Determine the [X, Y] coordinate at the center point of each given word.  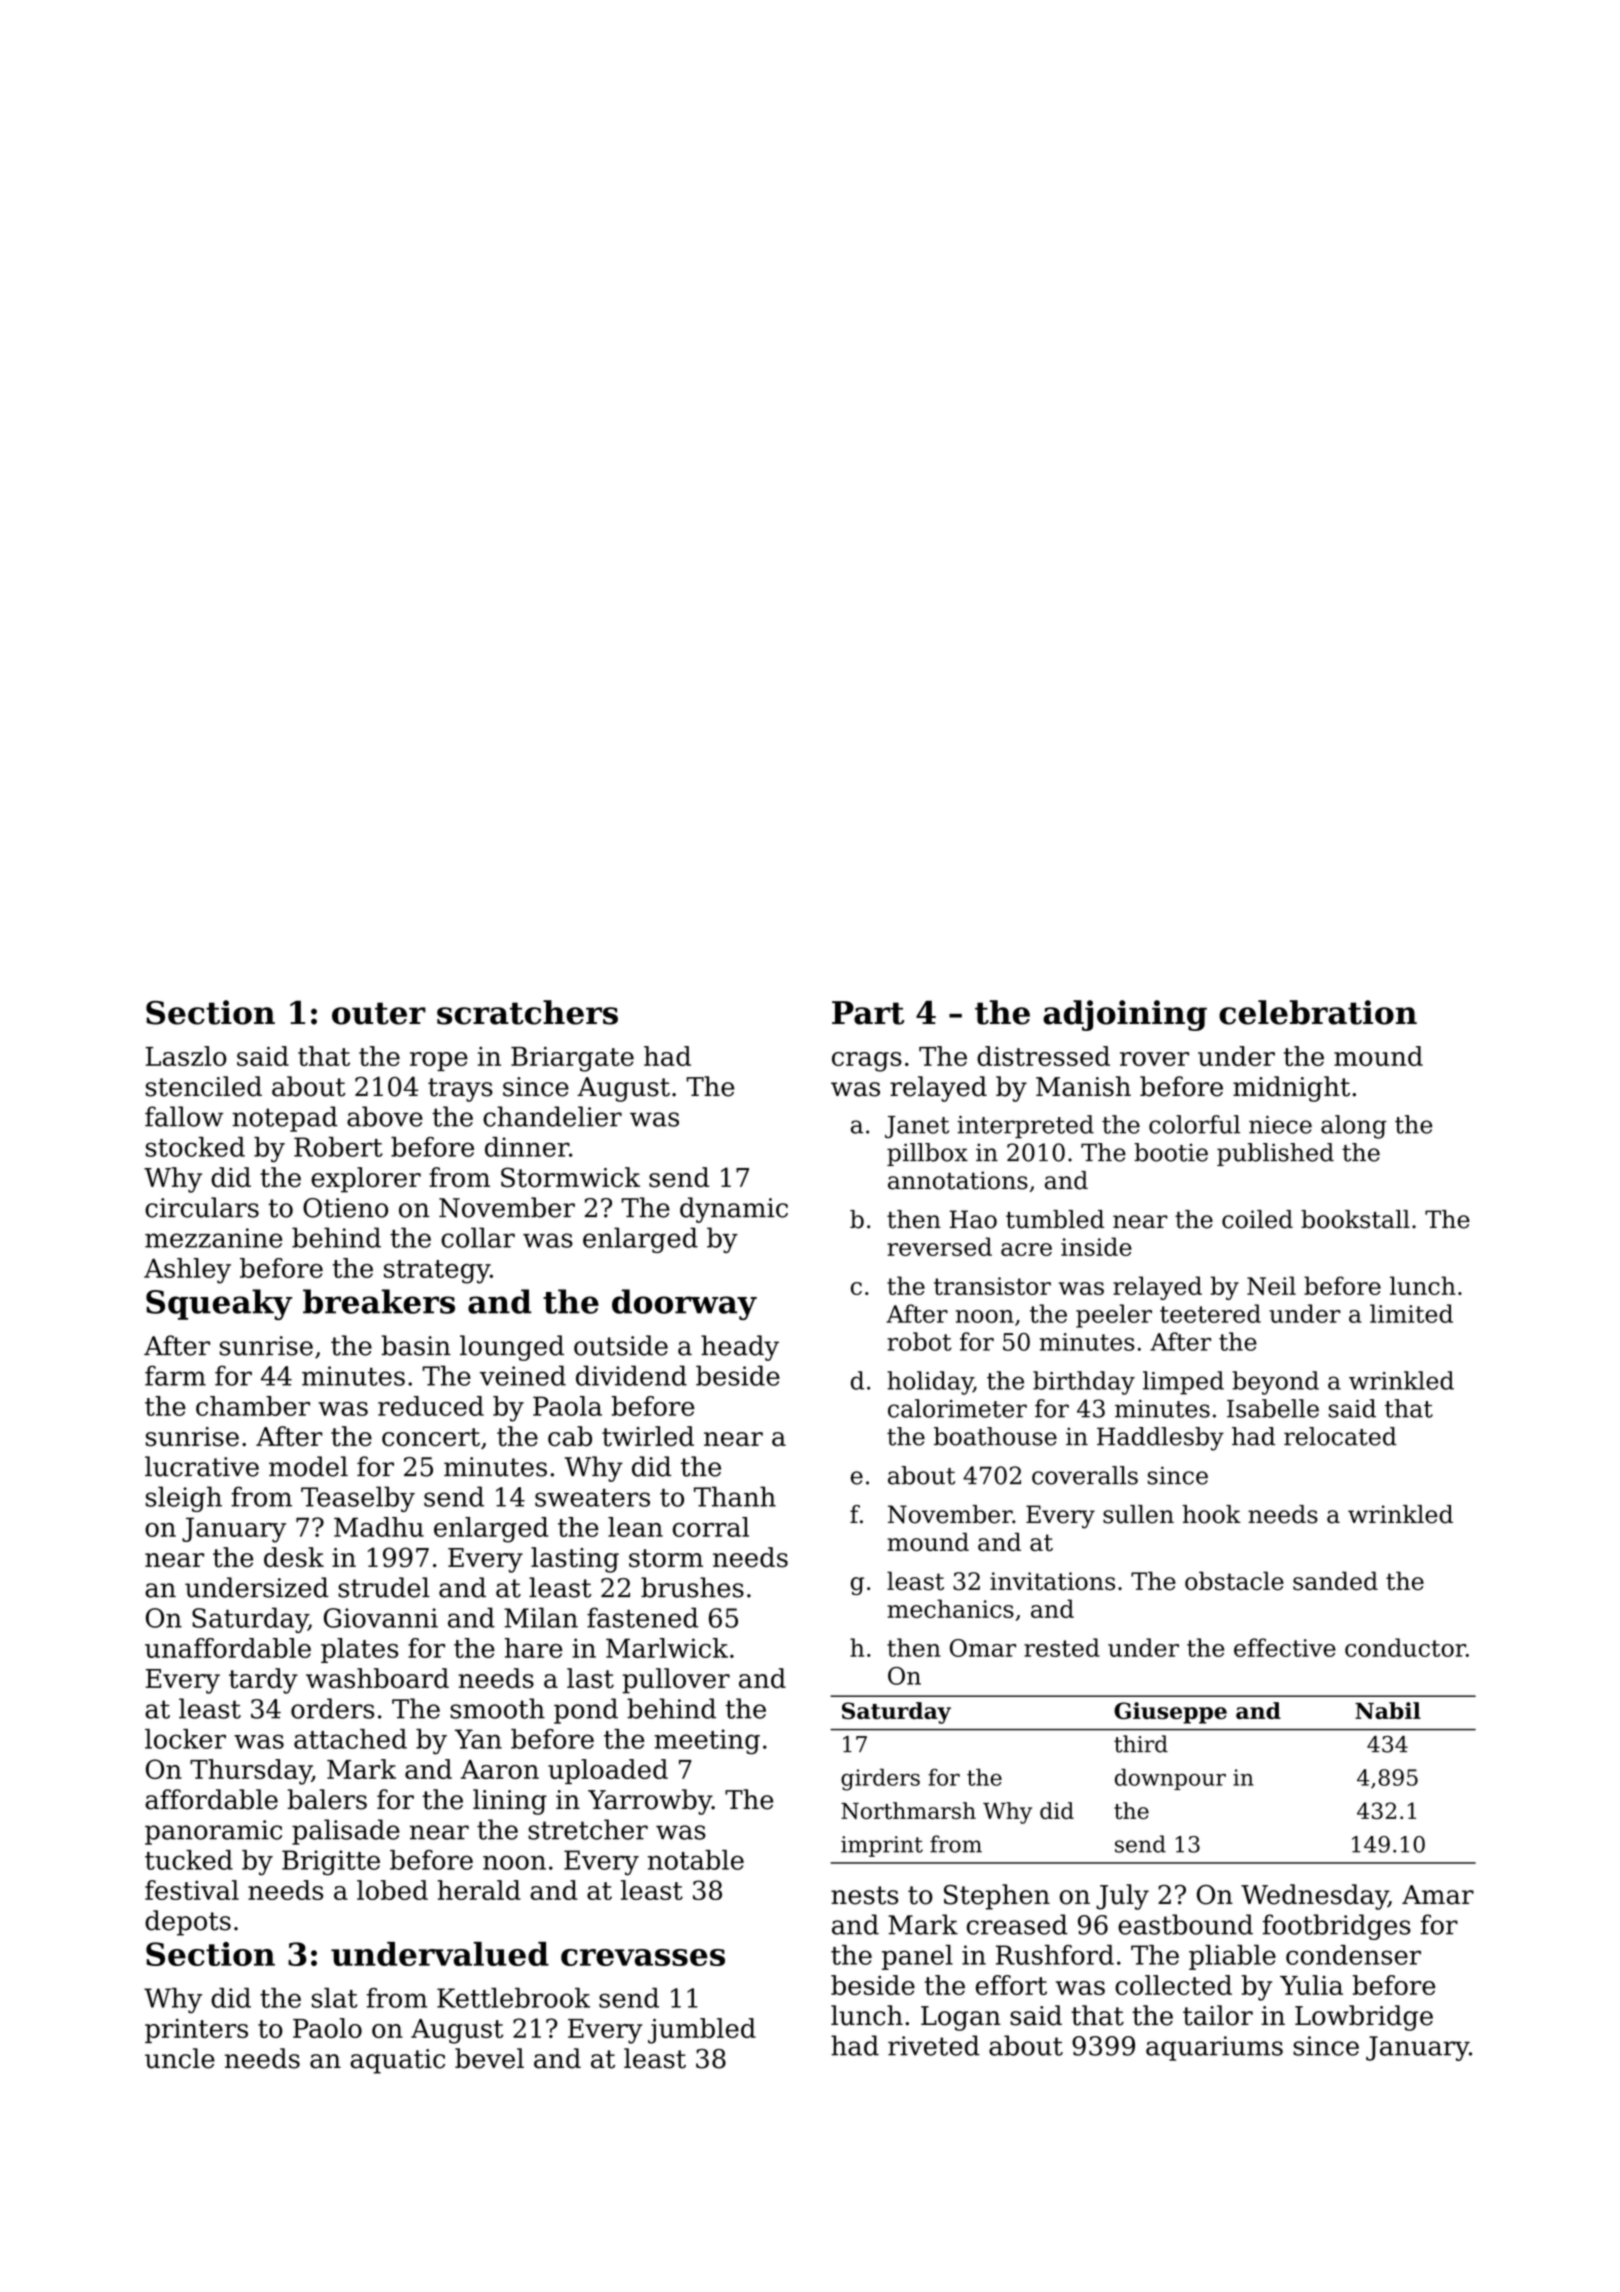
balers [327, 1799]
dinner [527, 1147]
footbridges [1337, 1927]
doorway [684, 1304]
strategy [437, 1272]
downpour [1170, 1779]
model [308, 1466]
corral [711, 1527]
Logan [961, 2018]
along [1354, 1127]
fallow [184, 1116]
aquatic [397, 2061]
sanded [1335, 1581]
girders [880, 1780]
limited [1411, 1313]
